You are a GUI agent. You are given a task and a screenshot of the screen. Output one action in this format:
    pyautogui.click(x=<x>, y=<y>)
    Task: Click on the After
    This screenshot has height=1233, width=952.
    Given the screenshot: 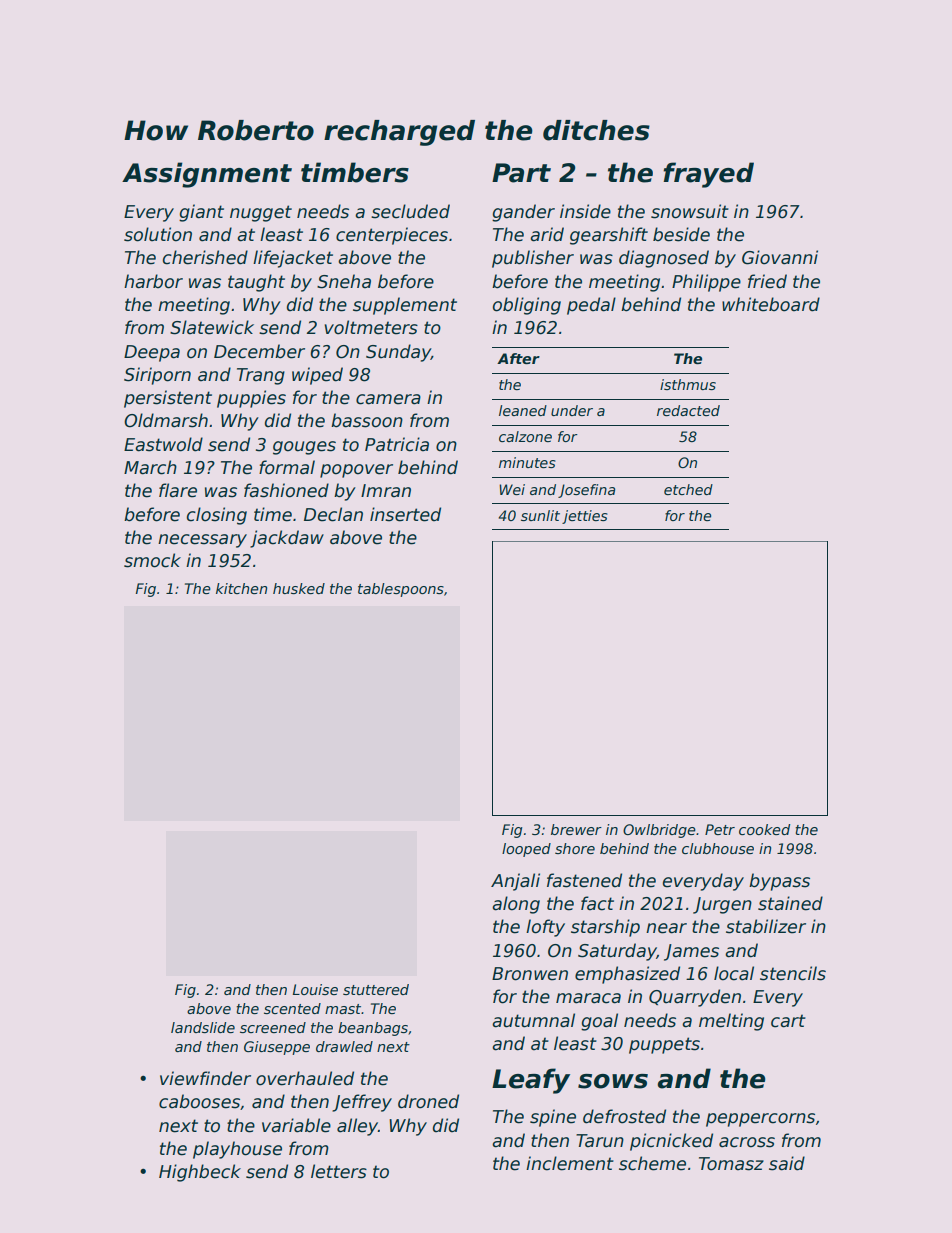 What is the action you would take?
    pyautogui.click(x=518, y=358)
